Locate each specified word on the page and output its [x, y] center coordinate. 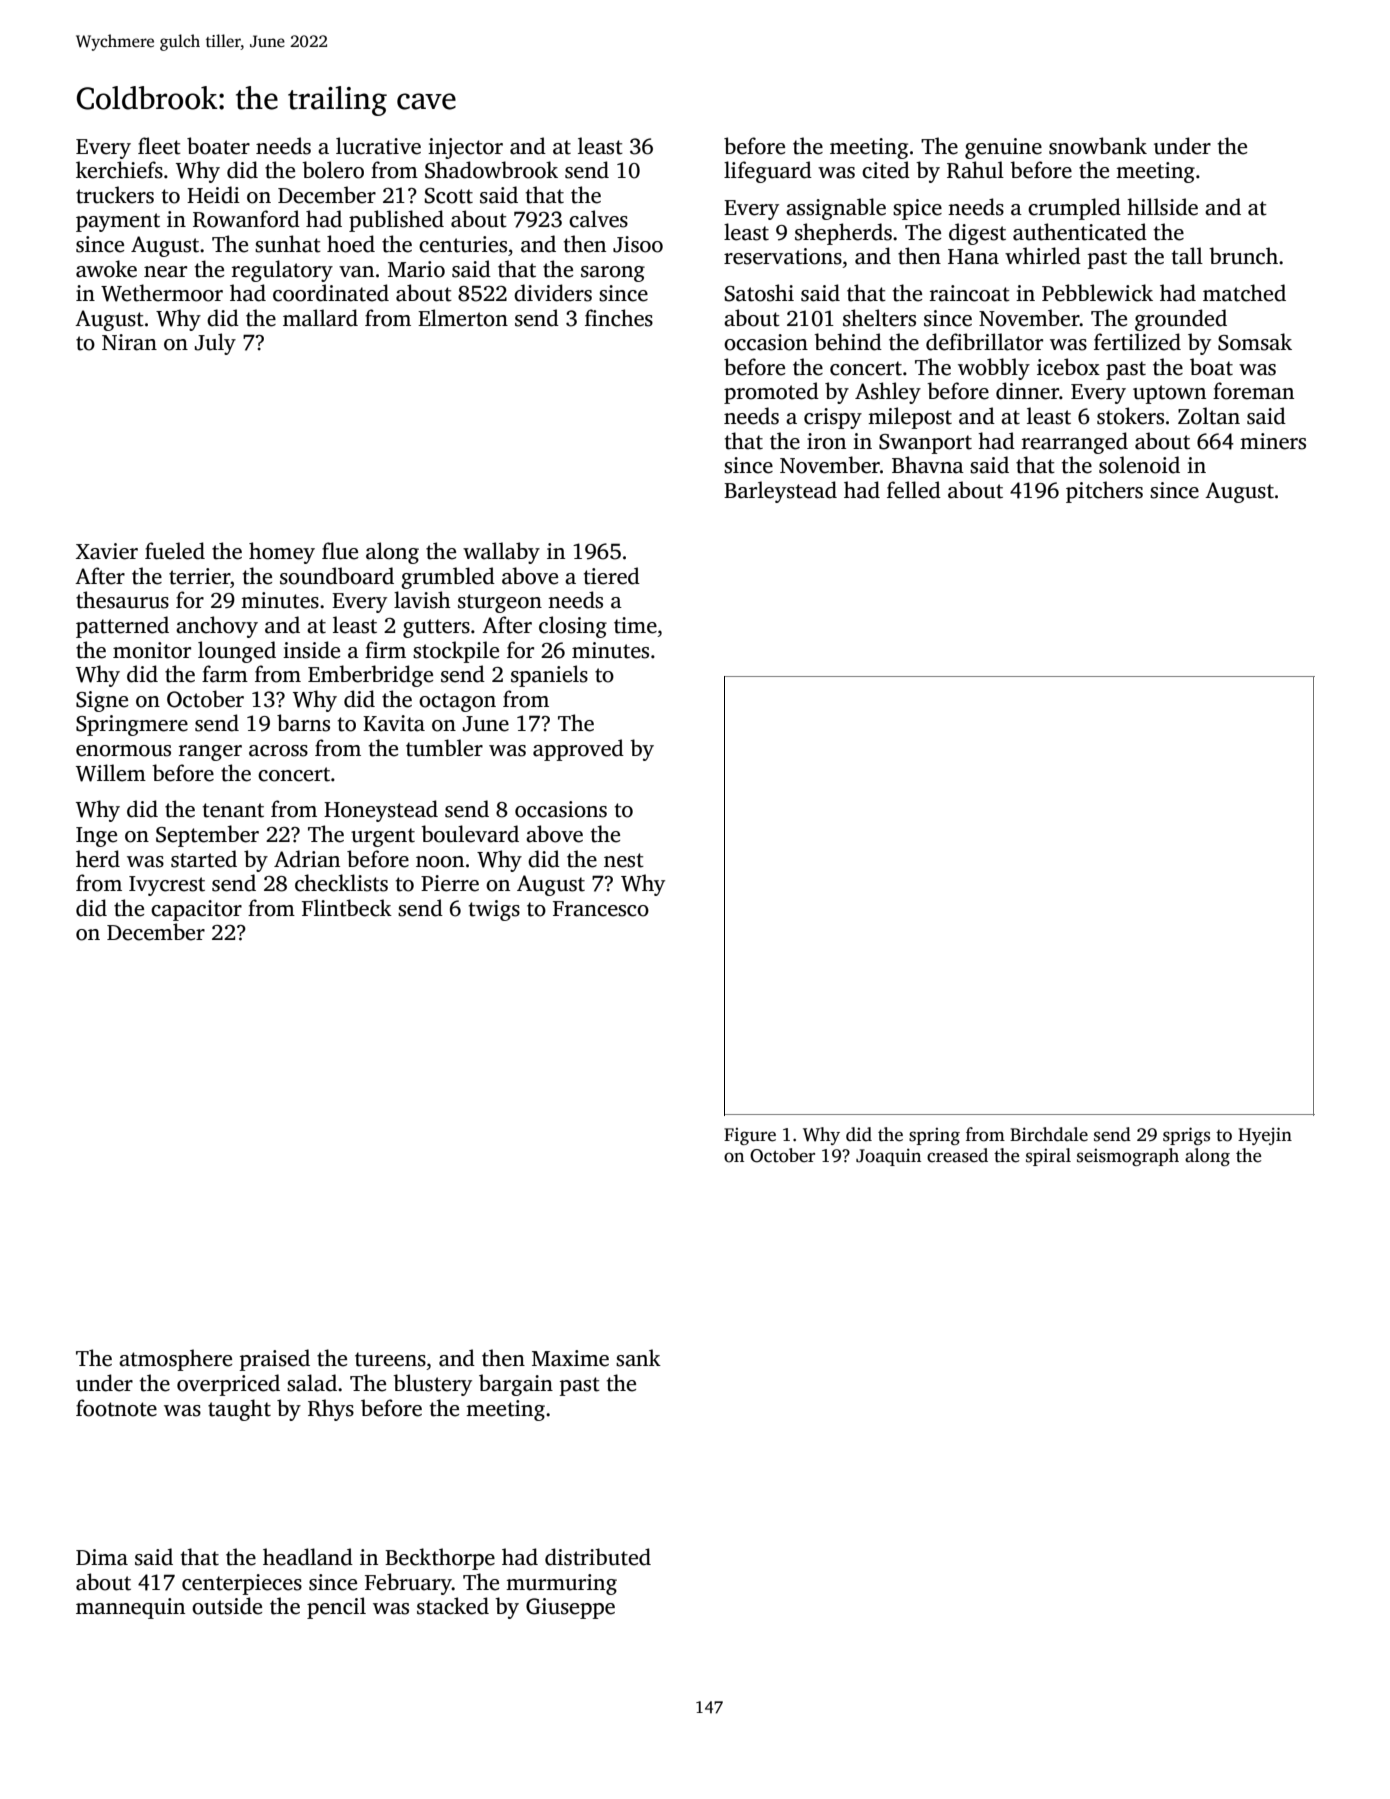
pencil [336, 1608]
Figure [750, 1136]
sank [638, 1358]
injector [465, 148]
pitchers [1104, 492]
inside [311, 650]
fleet [159, 146]
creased [957, 1155]
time [635, 625]
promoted [771, 393]
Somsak [1255, 342]
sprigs [1186, 1136]
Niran [129, 342]
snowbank [1098, 146]
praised [275, 1360]
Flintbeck [347, 908]
